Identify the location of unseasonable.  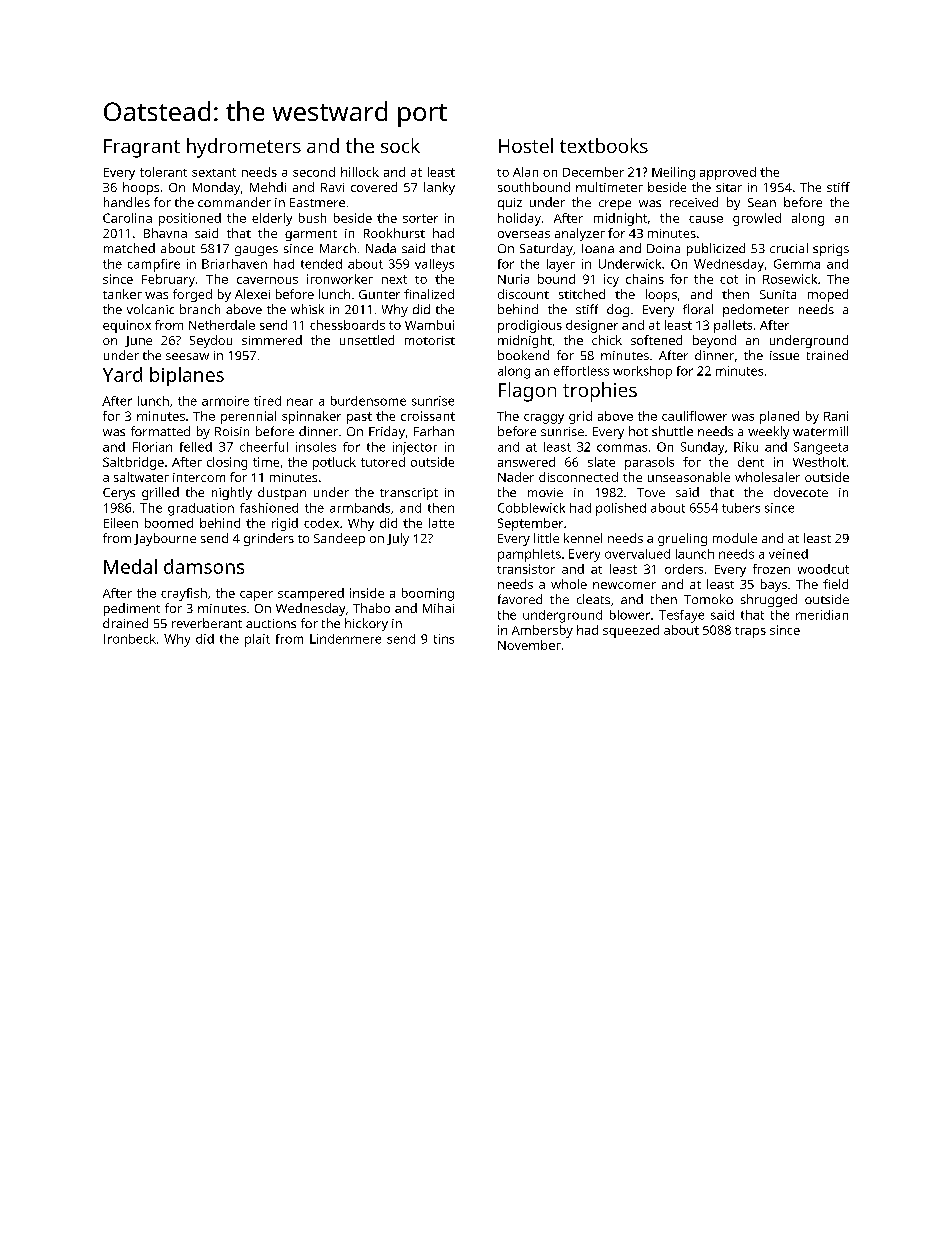
(689, 477).
